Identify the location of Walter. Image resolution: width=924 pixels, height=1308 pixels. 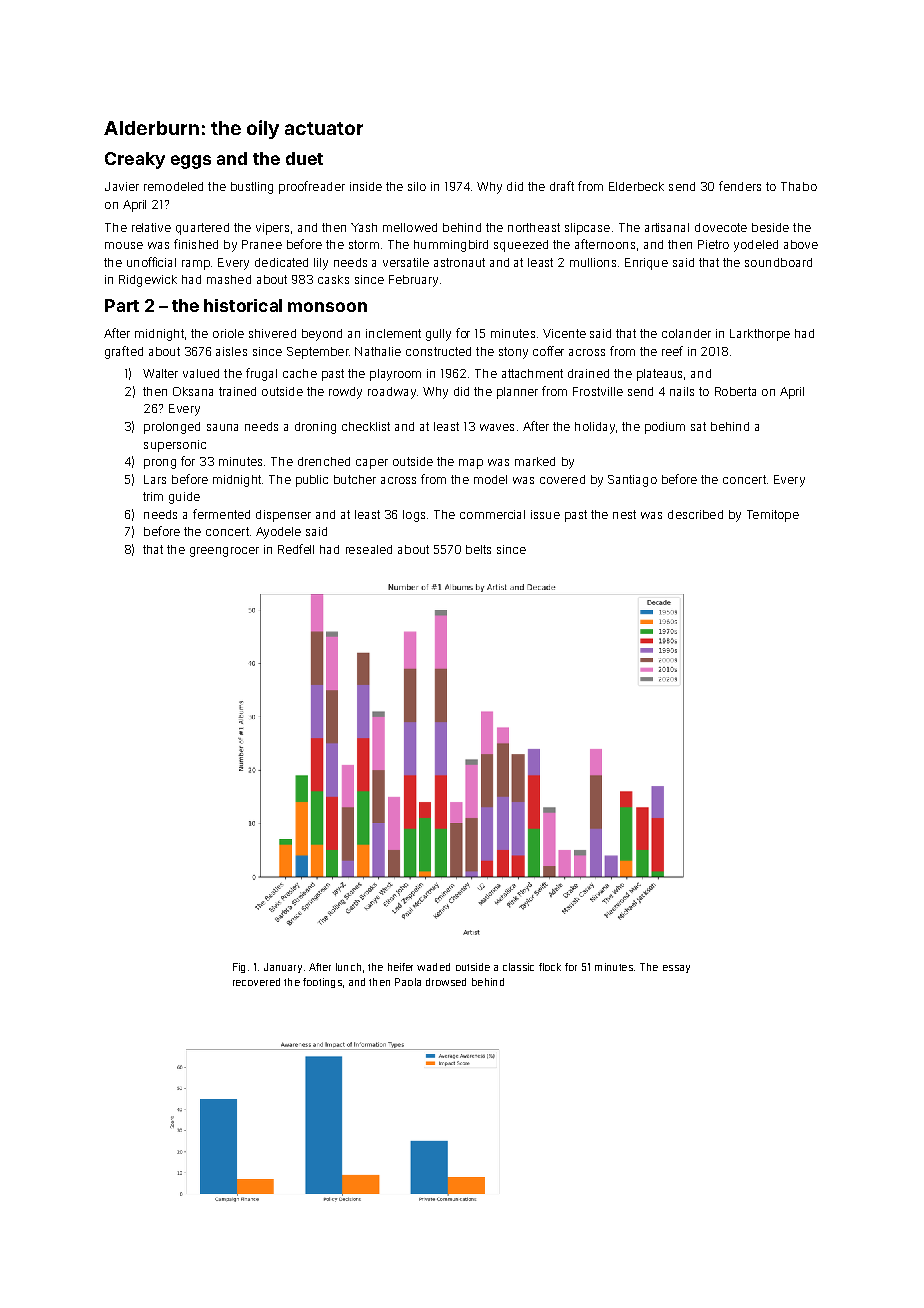
(160, 373).
